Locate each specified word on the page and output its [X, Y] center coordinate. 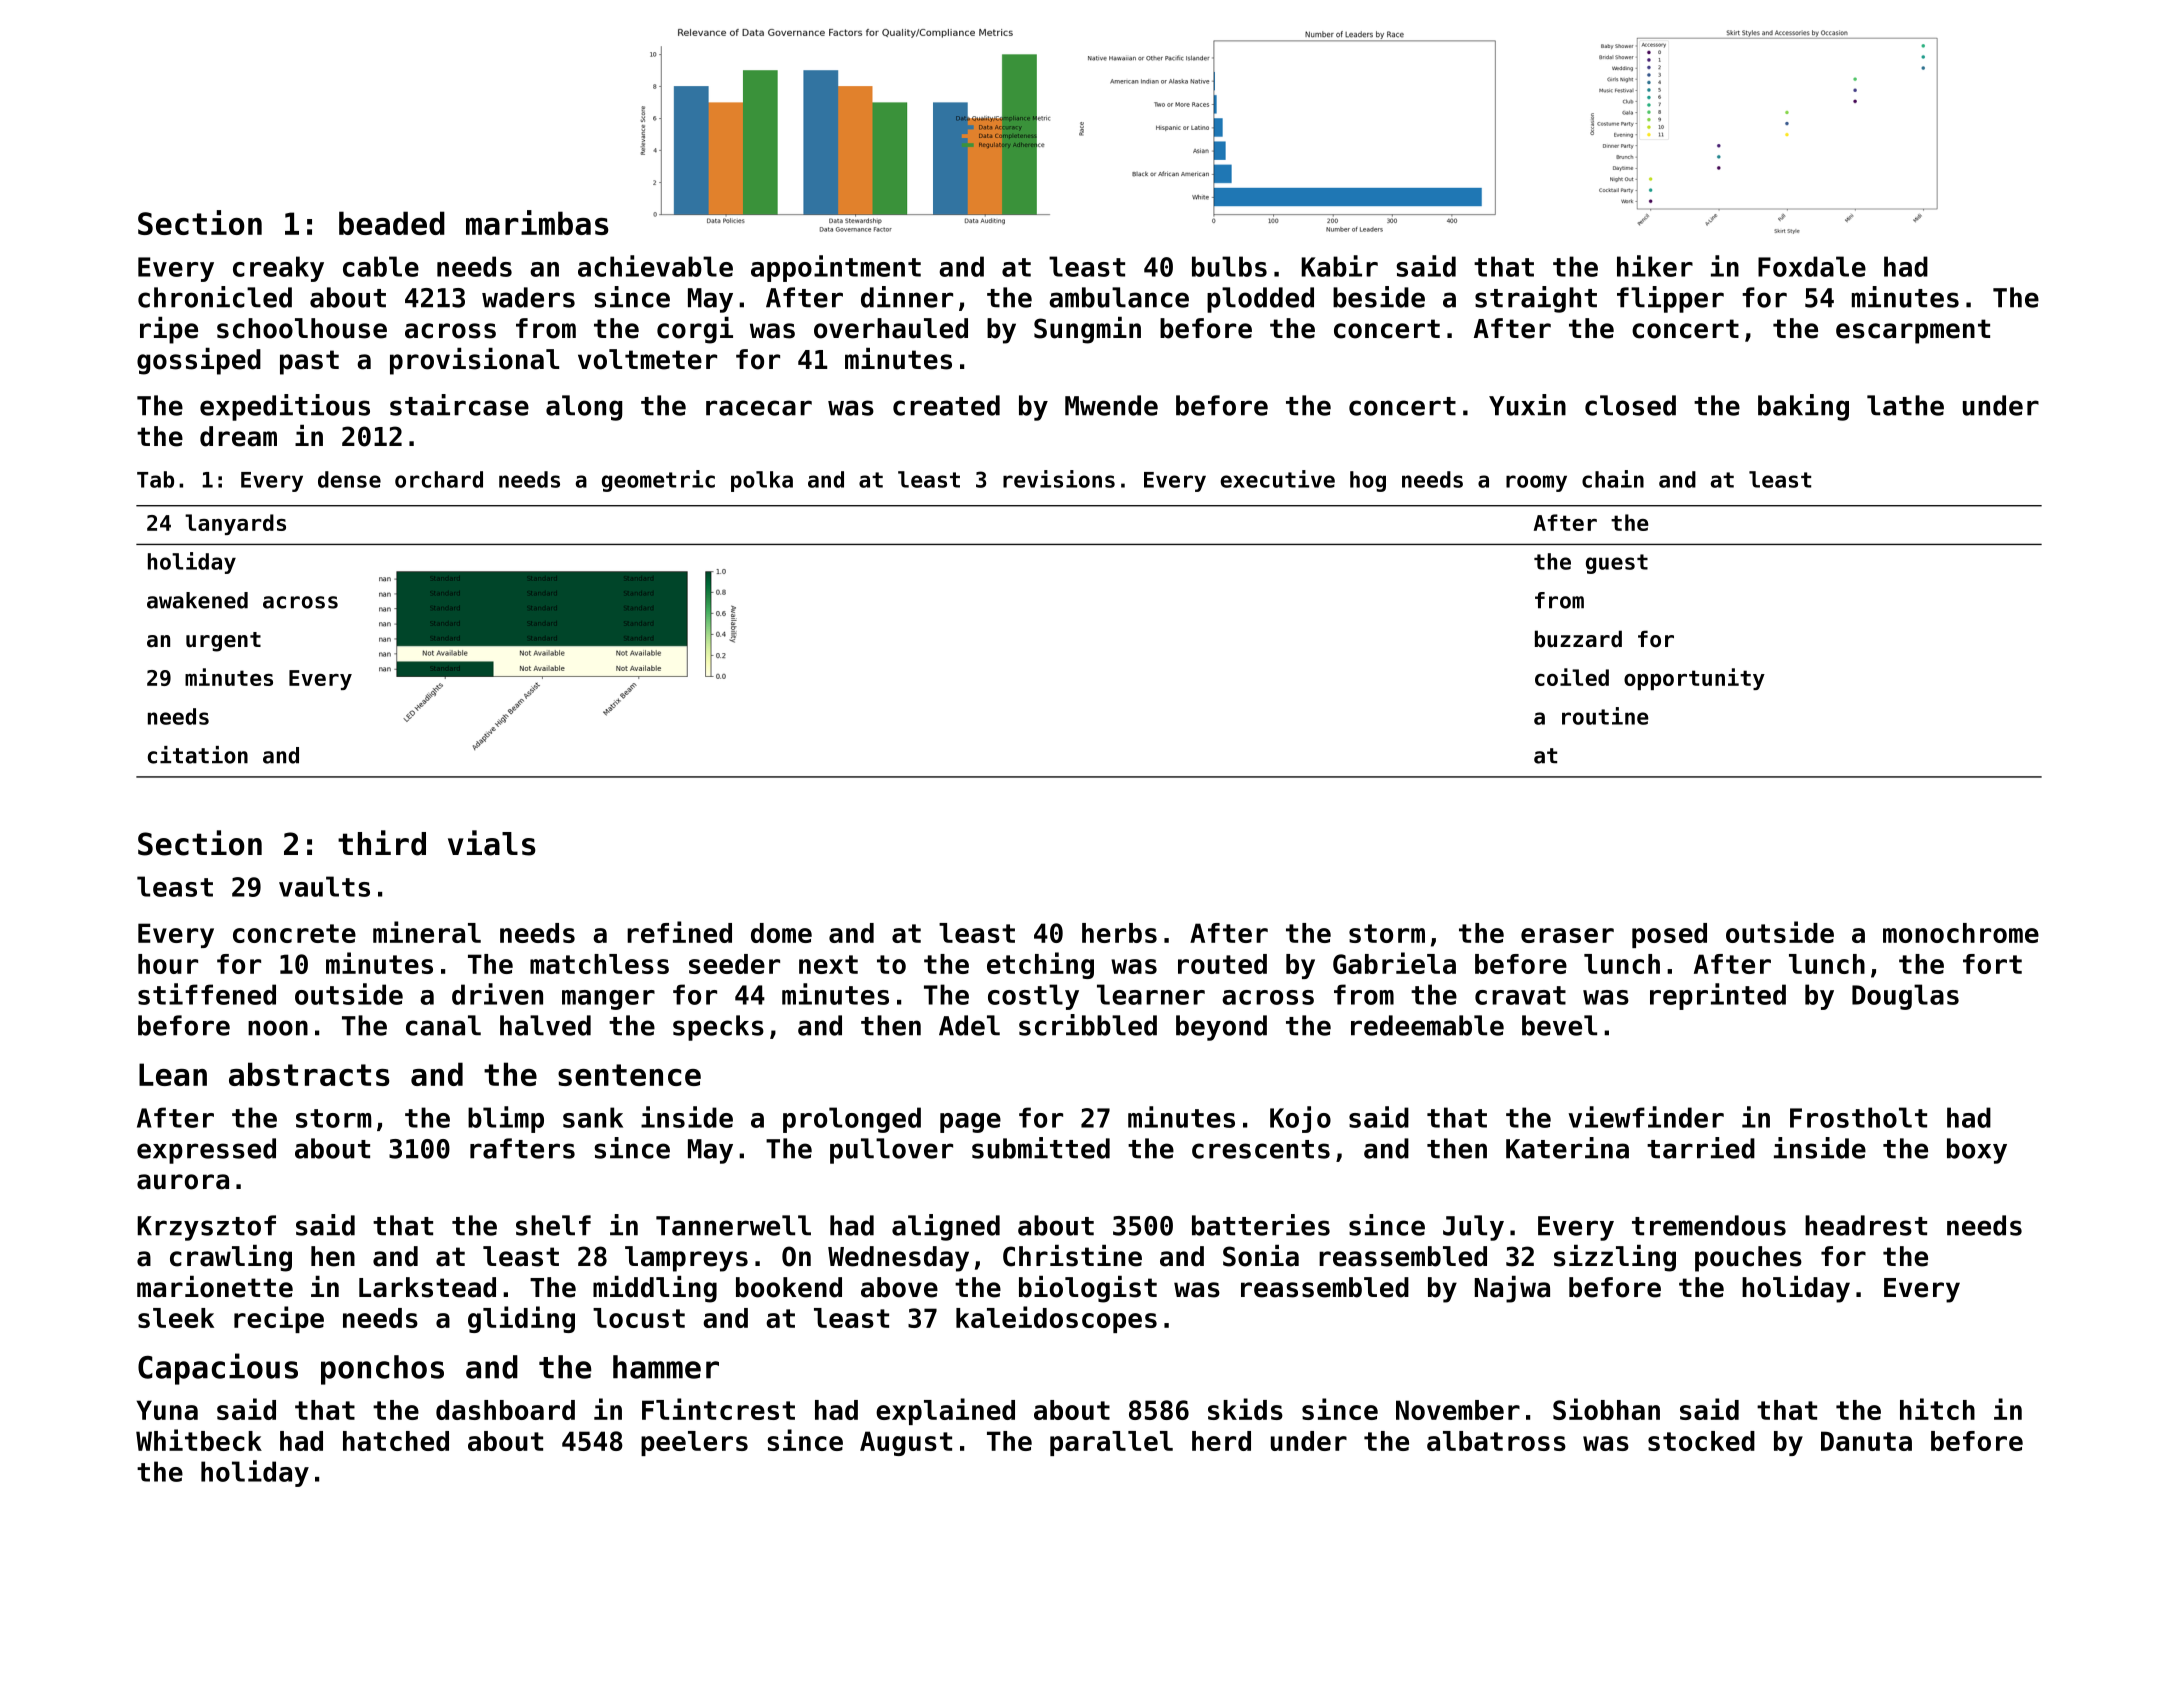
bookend [789, 1287]
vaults [324, 886]
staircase [459, 405]
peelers [694, 1443]
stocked [1701, 1441]
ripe [169, 330]
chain [1613, 479]
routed [1222, 964]
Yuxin [1527, 405]
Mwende [1111, 405]
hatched [396, 1441]
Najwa [1512, 1289]
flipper [1670, 299]
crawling [231, 1258]
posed [1669, 935]
